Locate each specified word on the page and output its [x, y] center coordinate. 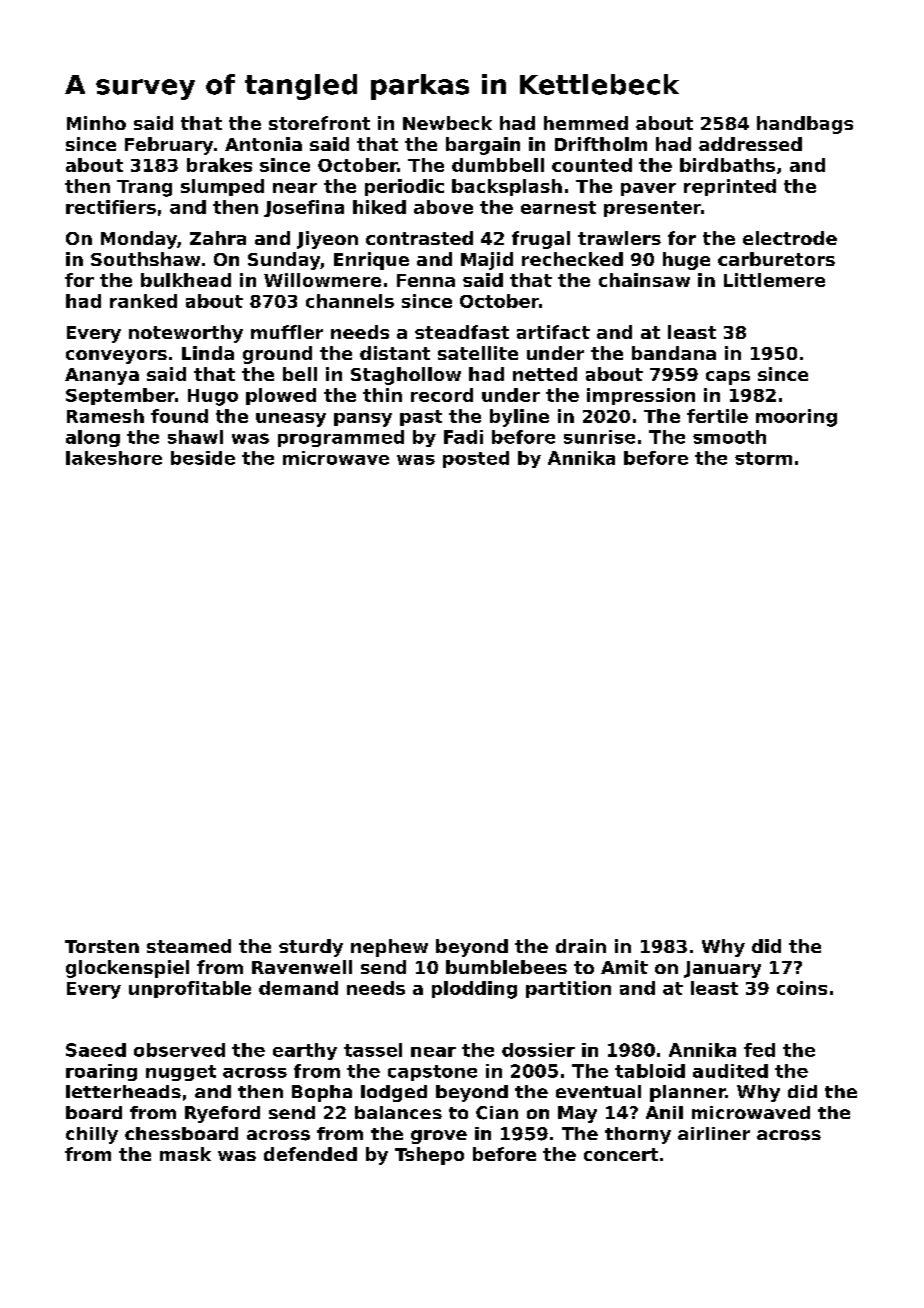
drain [581, 946]
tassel [373, 1050]
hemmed [586, 123]
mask [185, 1154]
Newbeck [447, 123]
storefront [319, 123]
